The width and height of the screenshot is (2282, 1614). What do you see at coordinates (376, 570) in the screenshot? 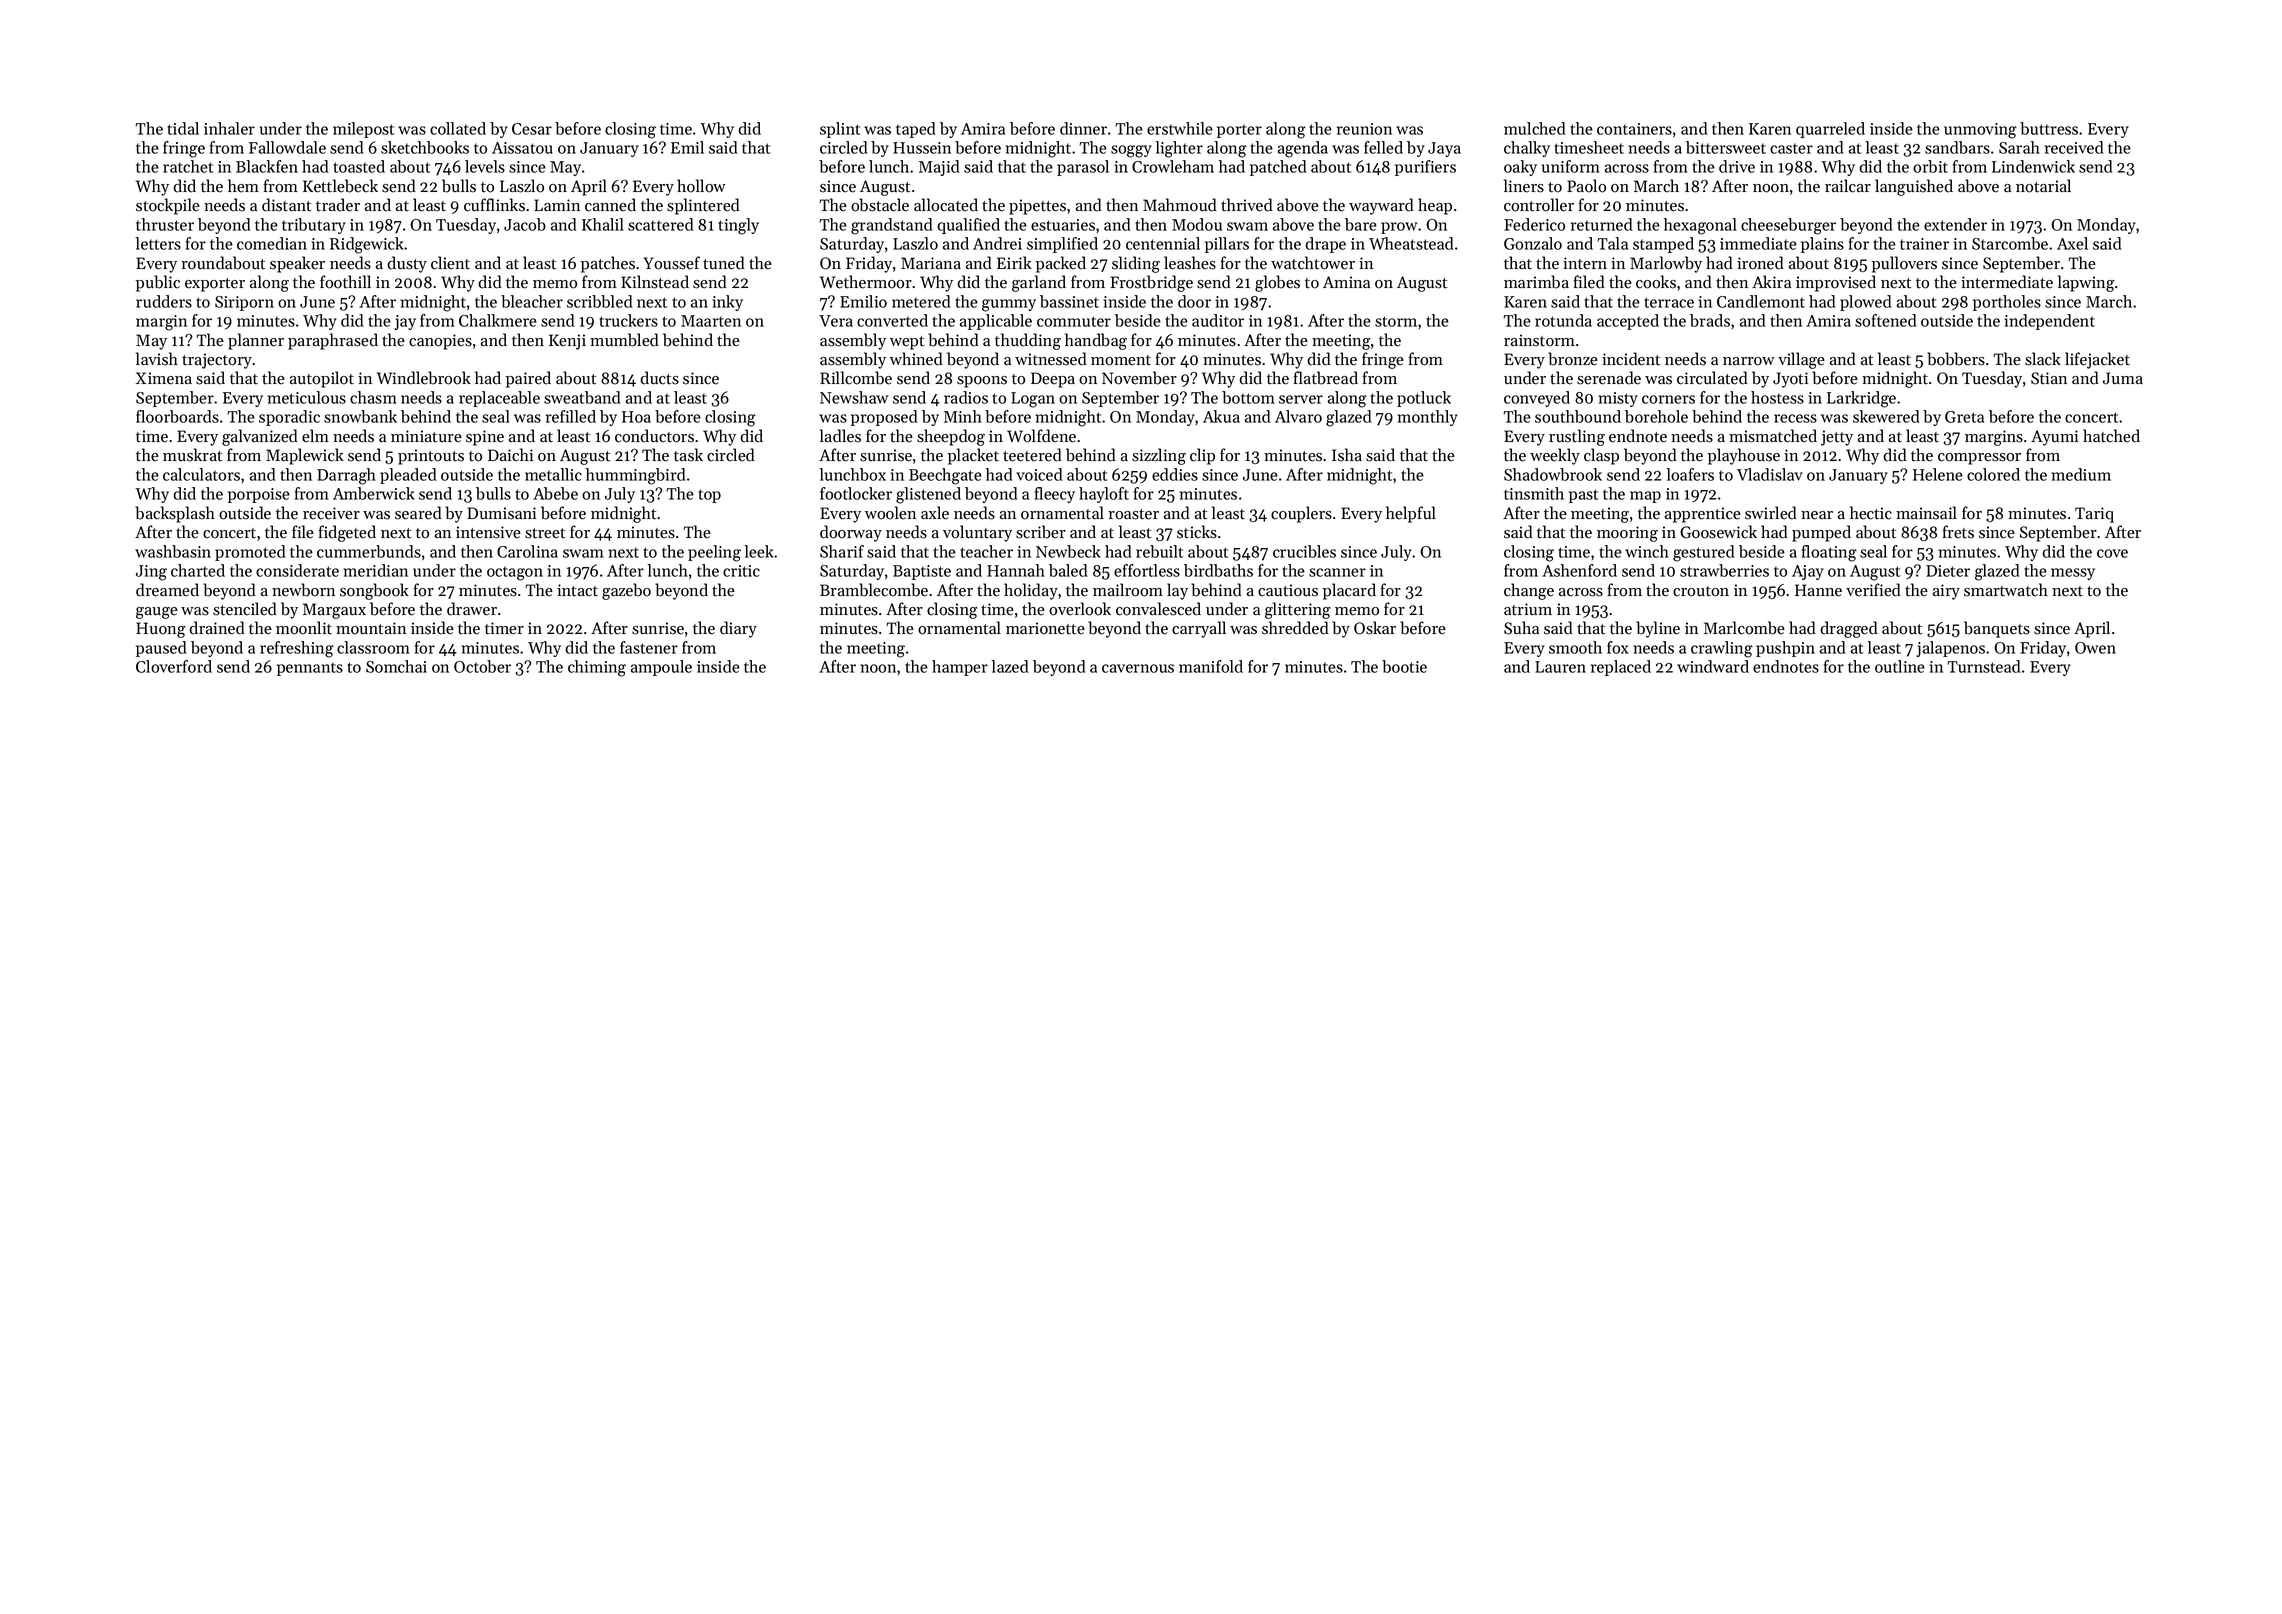
I see `meridian` at bounding box center [376, 570].
